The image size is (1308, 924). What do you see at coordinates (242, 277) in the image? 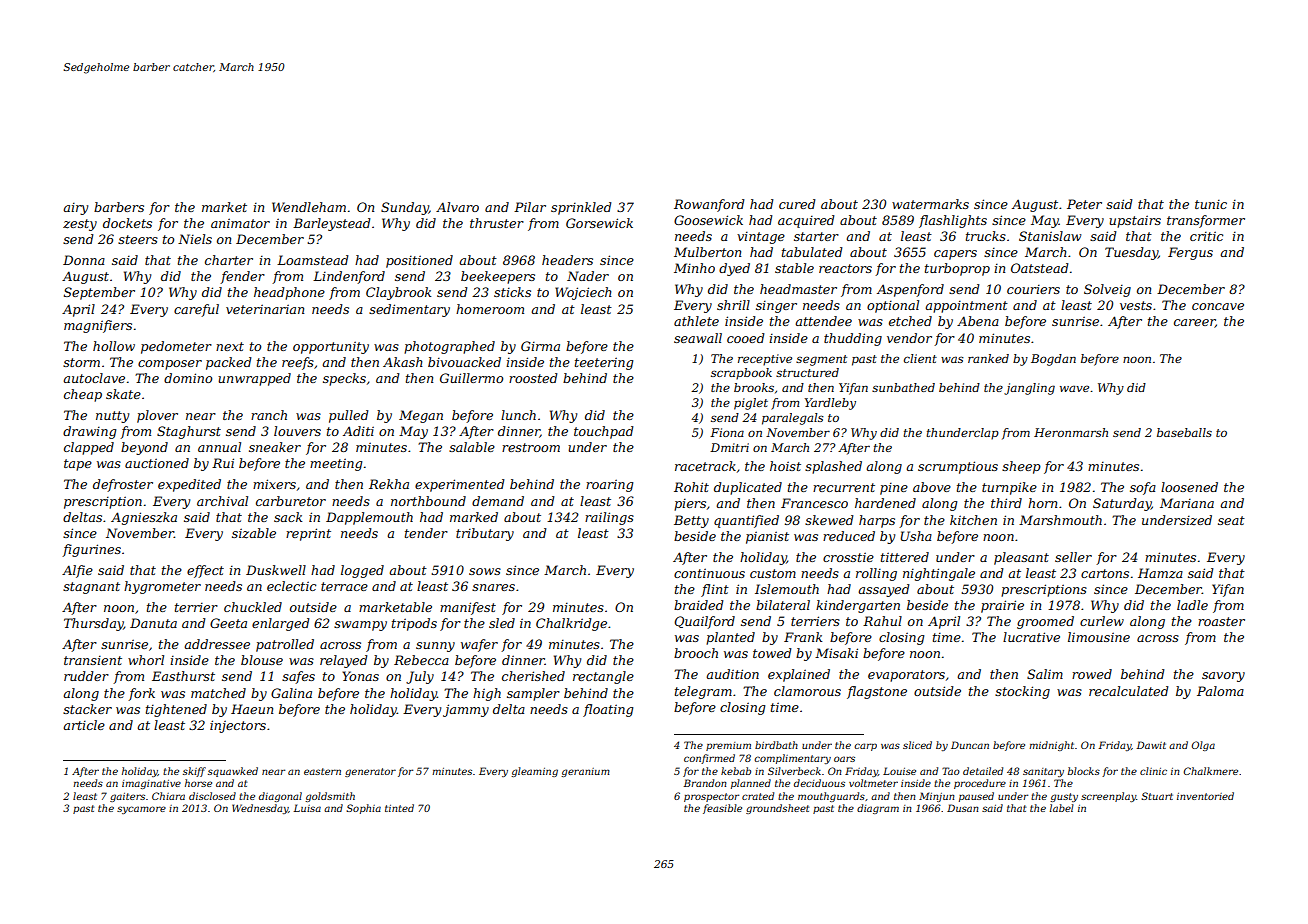
I see `fender` at bounding box center [242, 277].
